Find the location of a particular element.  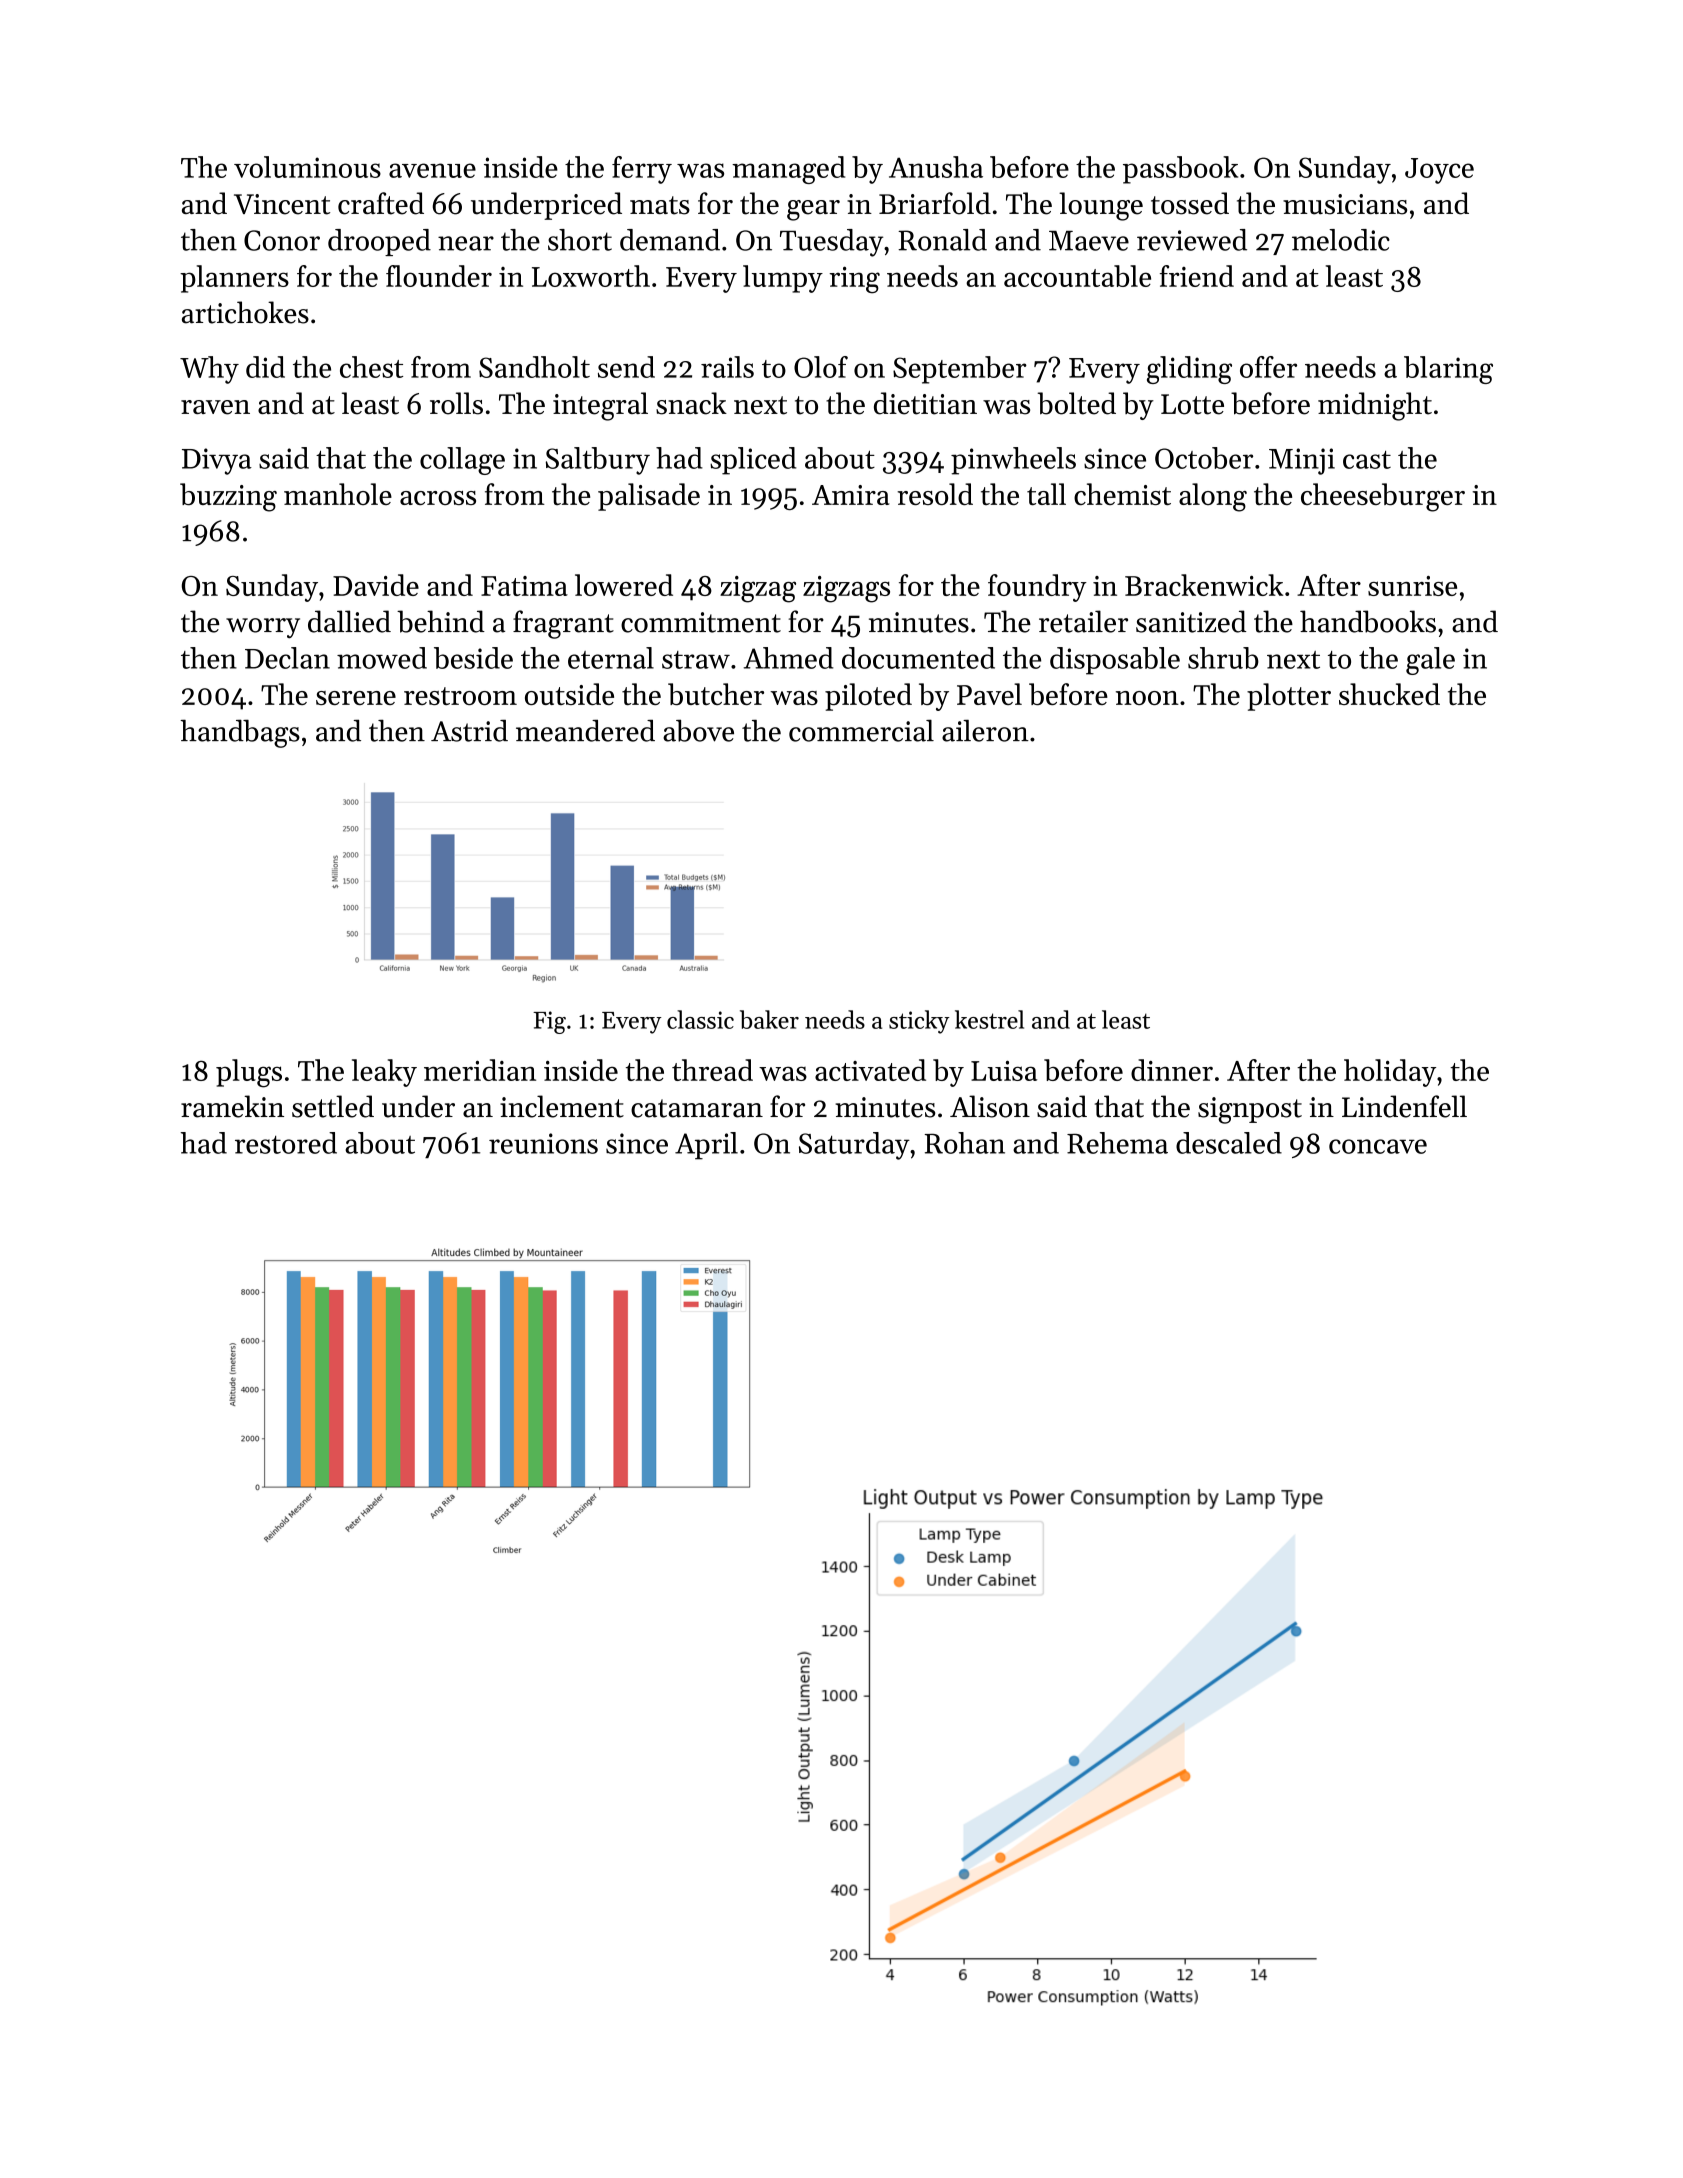

collage is located at coordinates (462, 461).
